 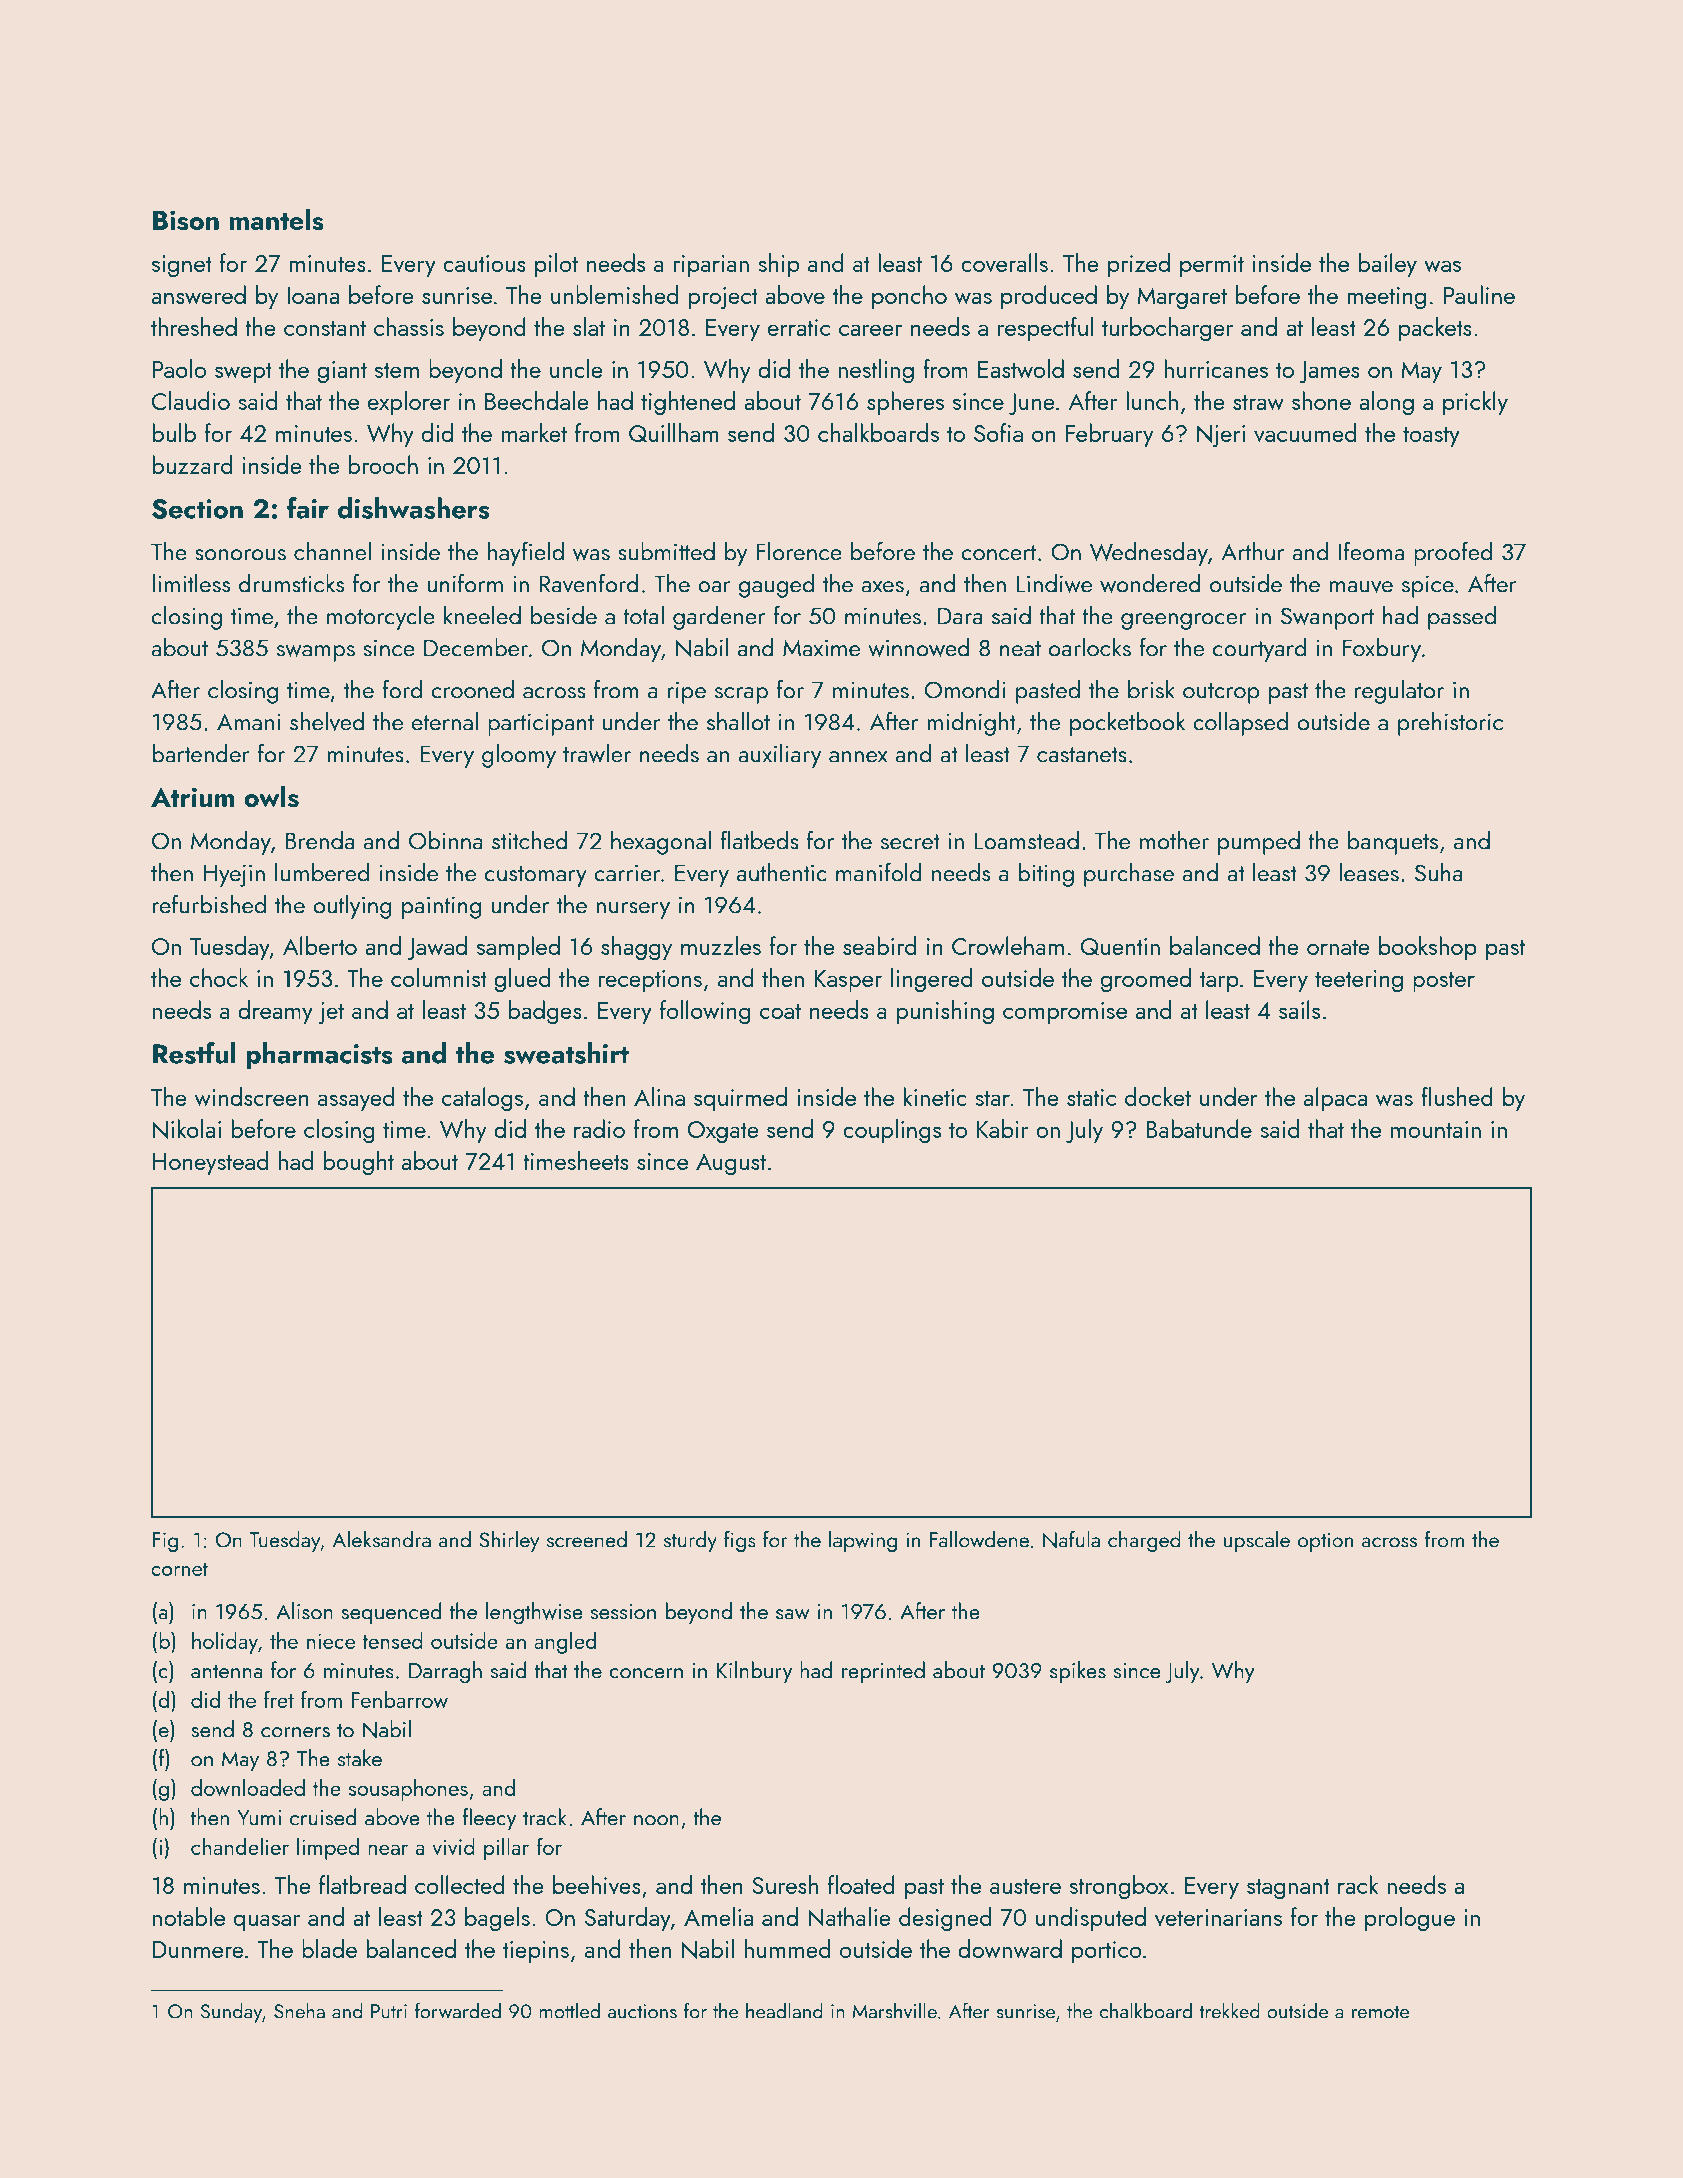 I want to click on squirmed, so click(x=740, y=1099).
